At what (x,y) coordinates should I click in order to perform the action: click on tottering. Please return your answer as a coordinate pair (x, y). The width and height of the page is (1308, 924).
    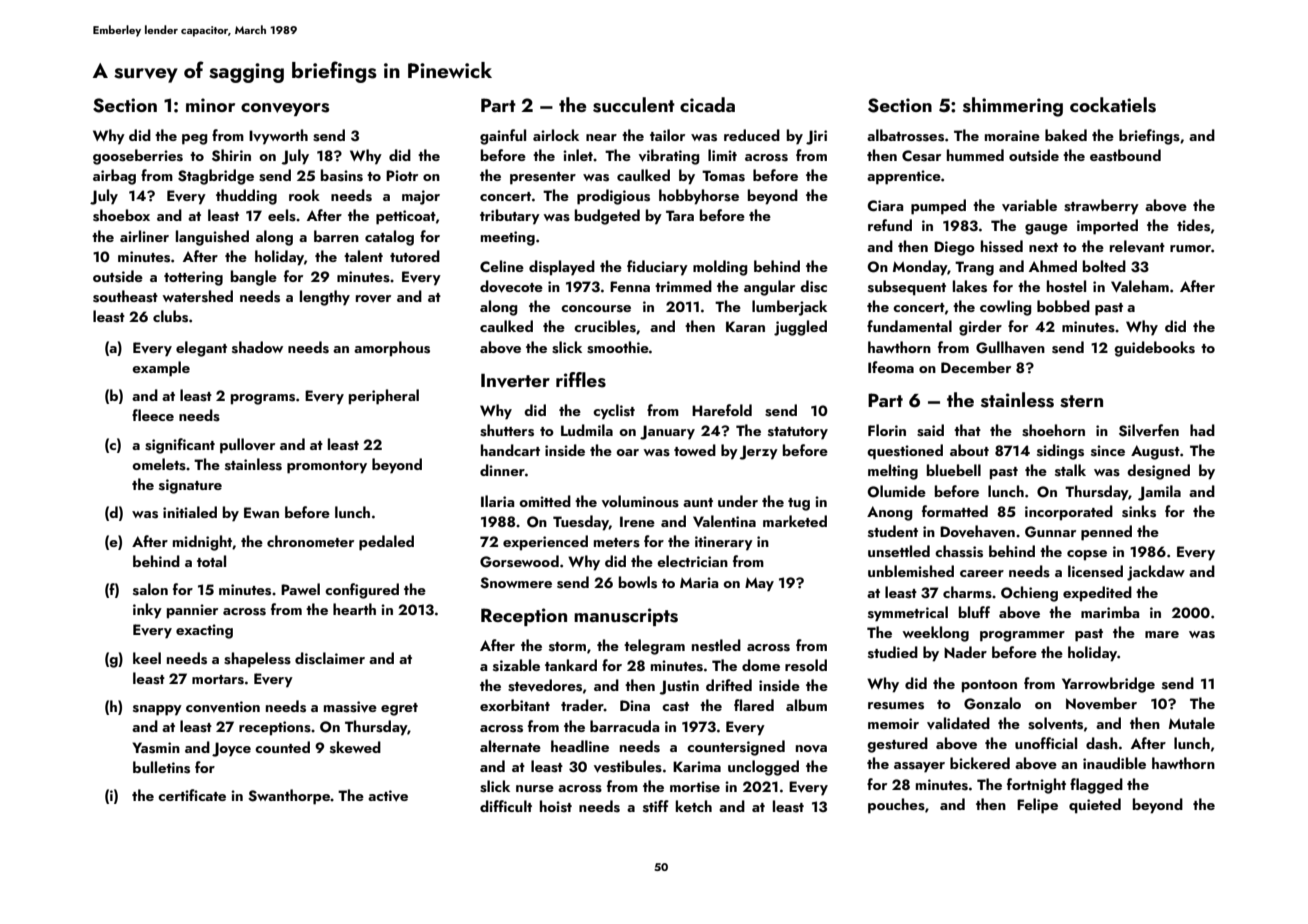
    Looking at the image, I should click on (193, 278).
